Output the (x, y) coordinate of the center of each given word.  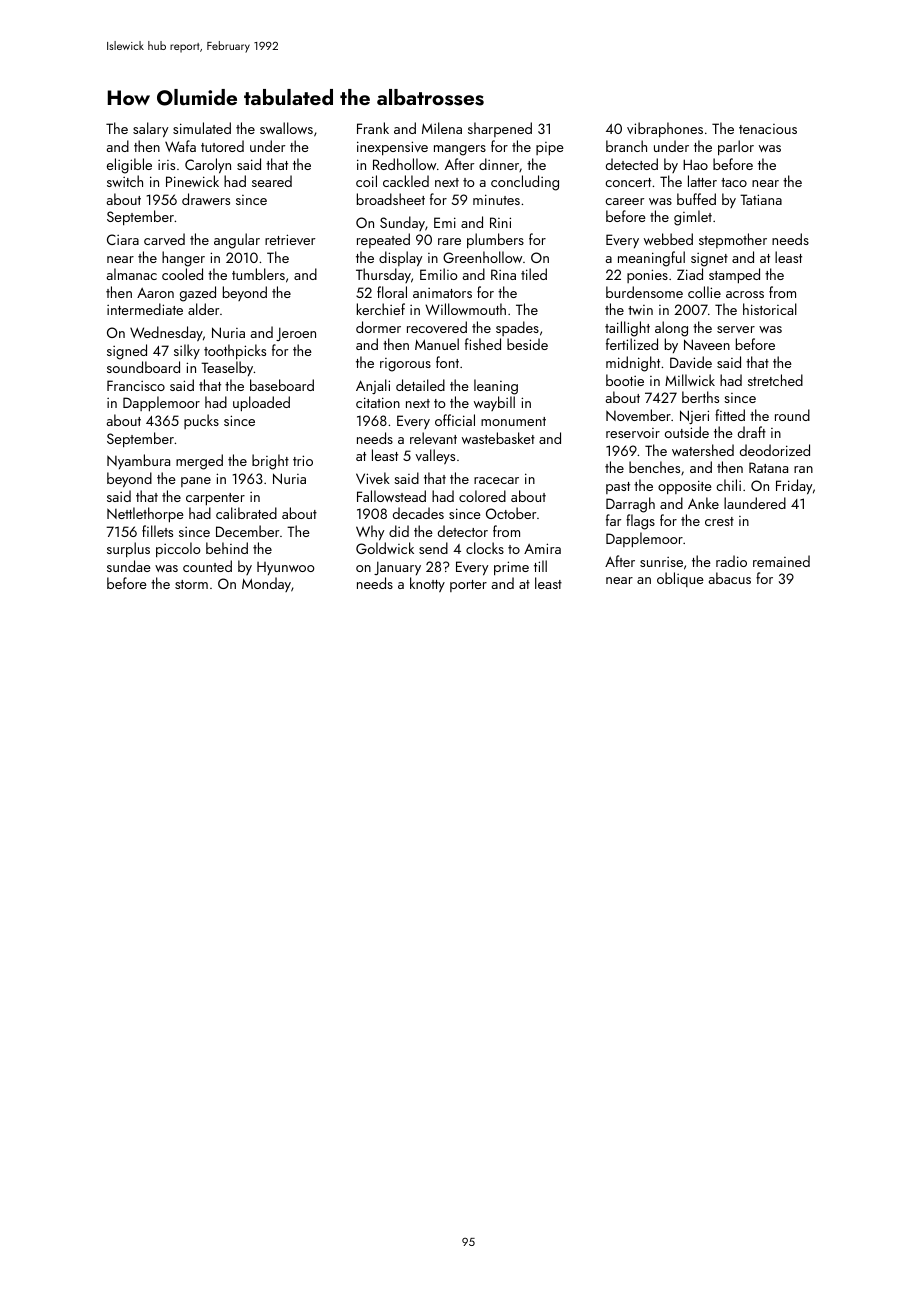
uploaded (261, 403)
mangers (460, 150)
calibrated (246, 513)
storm (191, 584)
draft (752, 432)
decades (418, 513)
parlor (736, 147)
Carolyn (208, 166)
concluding (525, 183)
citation (378, 402)
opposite (685, 487)
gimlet (693, 218)
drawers (206, 199)
